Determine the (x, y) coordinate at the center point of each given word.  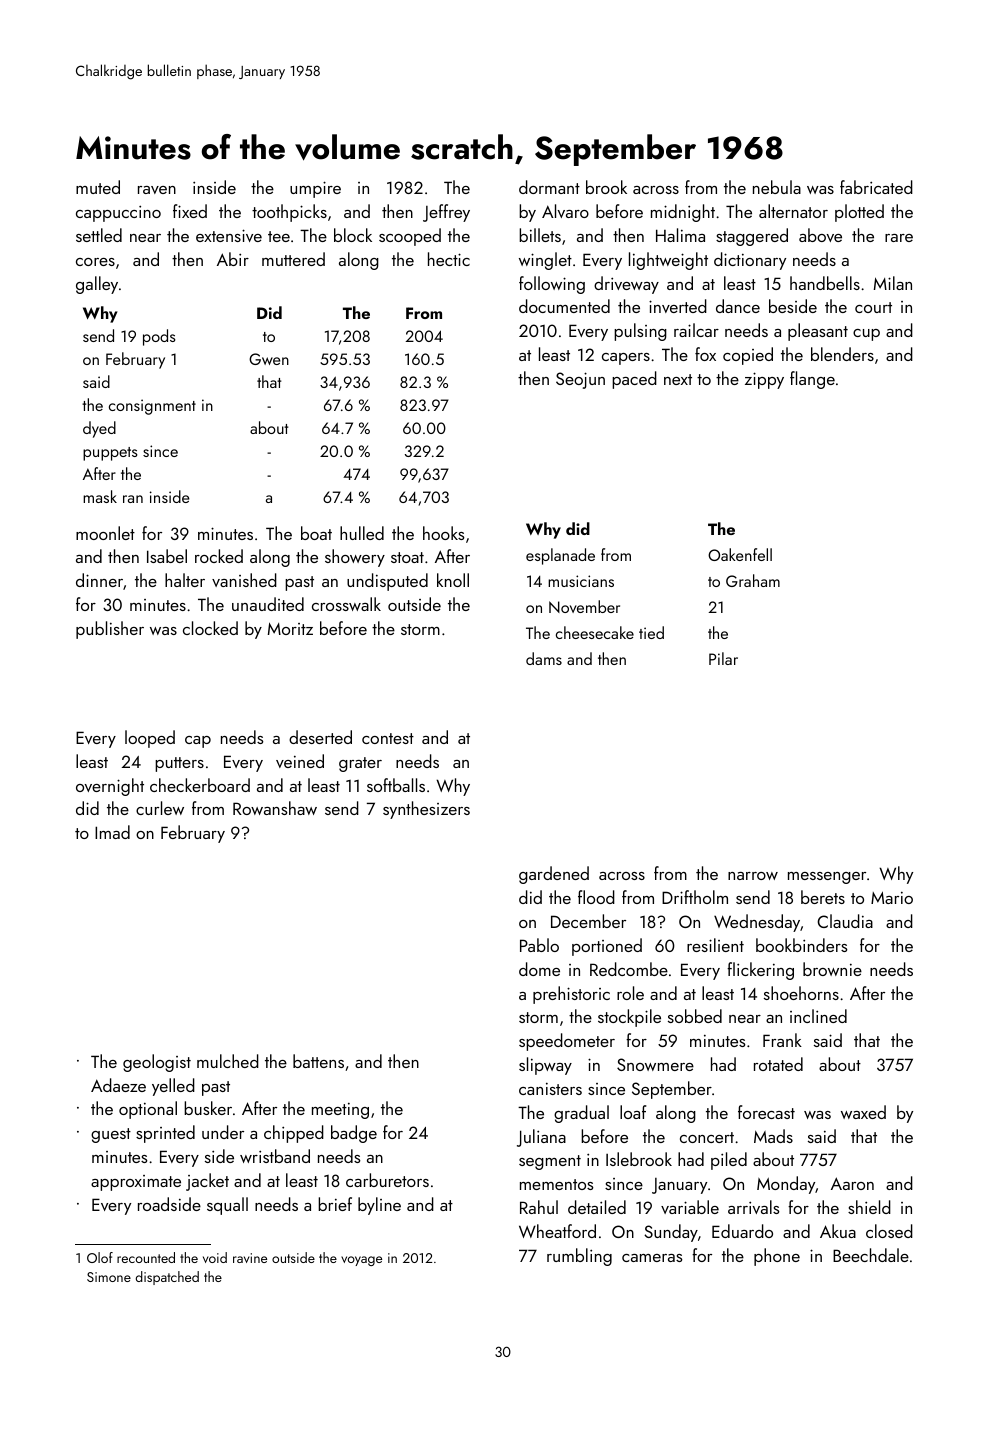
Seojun (580, 380)
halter (185, 580)
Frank (782, 1040)
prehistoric (571, 995)
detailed (597, 1207)
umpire (315, 189)
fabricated (876, 187)
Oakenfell (740, 554)
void (215, 1257)
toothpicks (289, 213)
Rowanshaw (275, 808)
